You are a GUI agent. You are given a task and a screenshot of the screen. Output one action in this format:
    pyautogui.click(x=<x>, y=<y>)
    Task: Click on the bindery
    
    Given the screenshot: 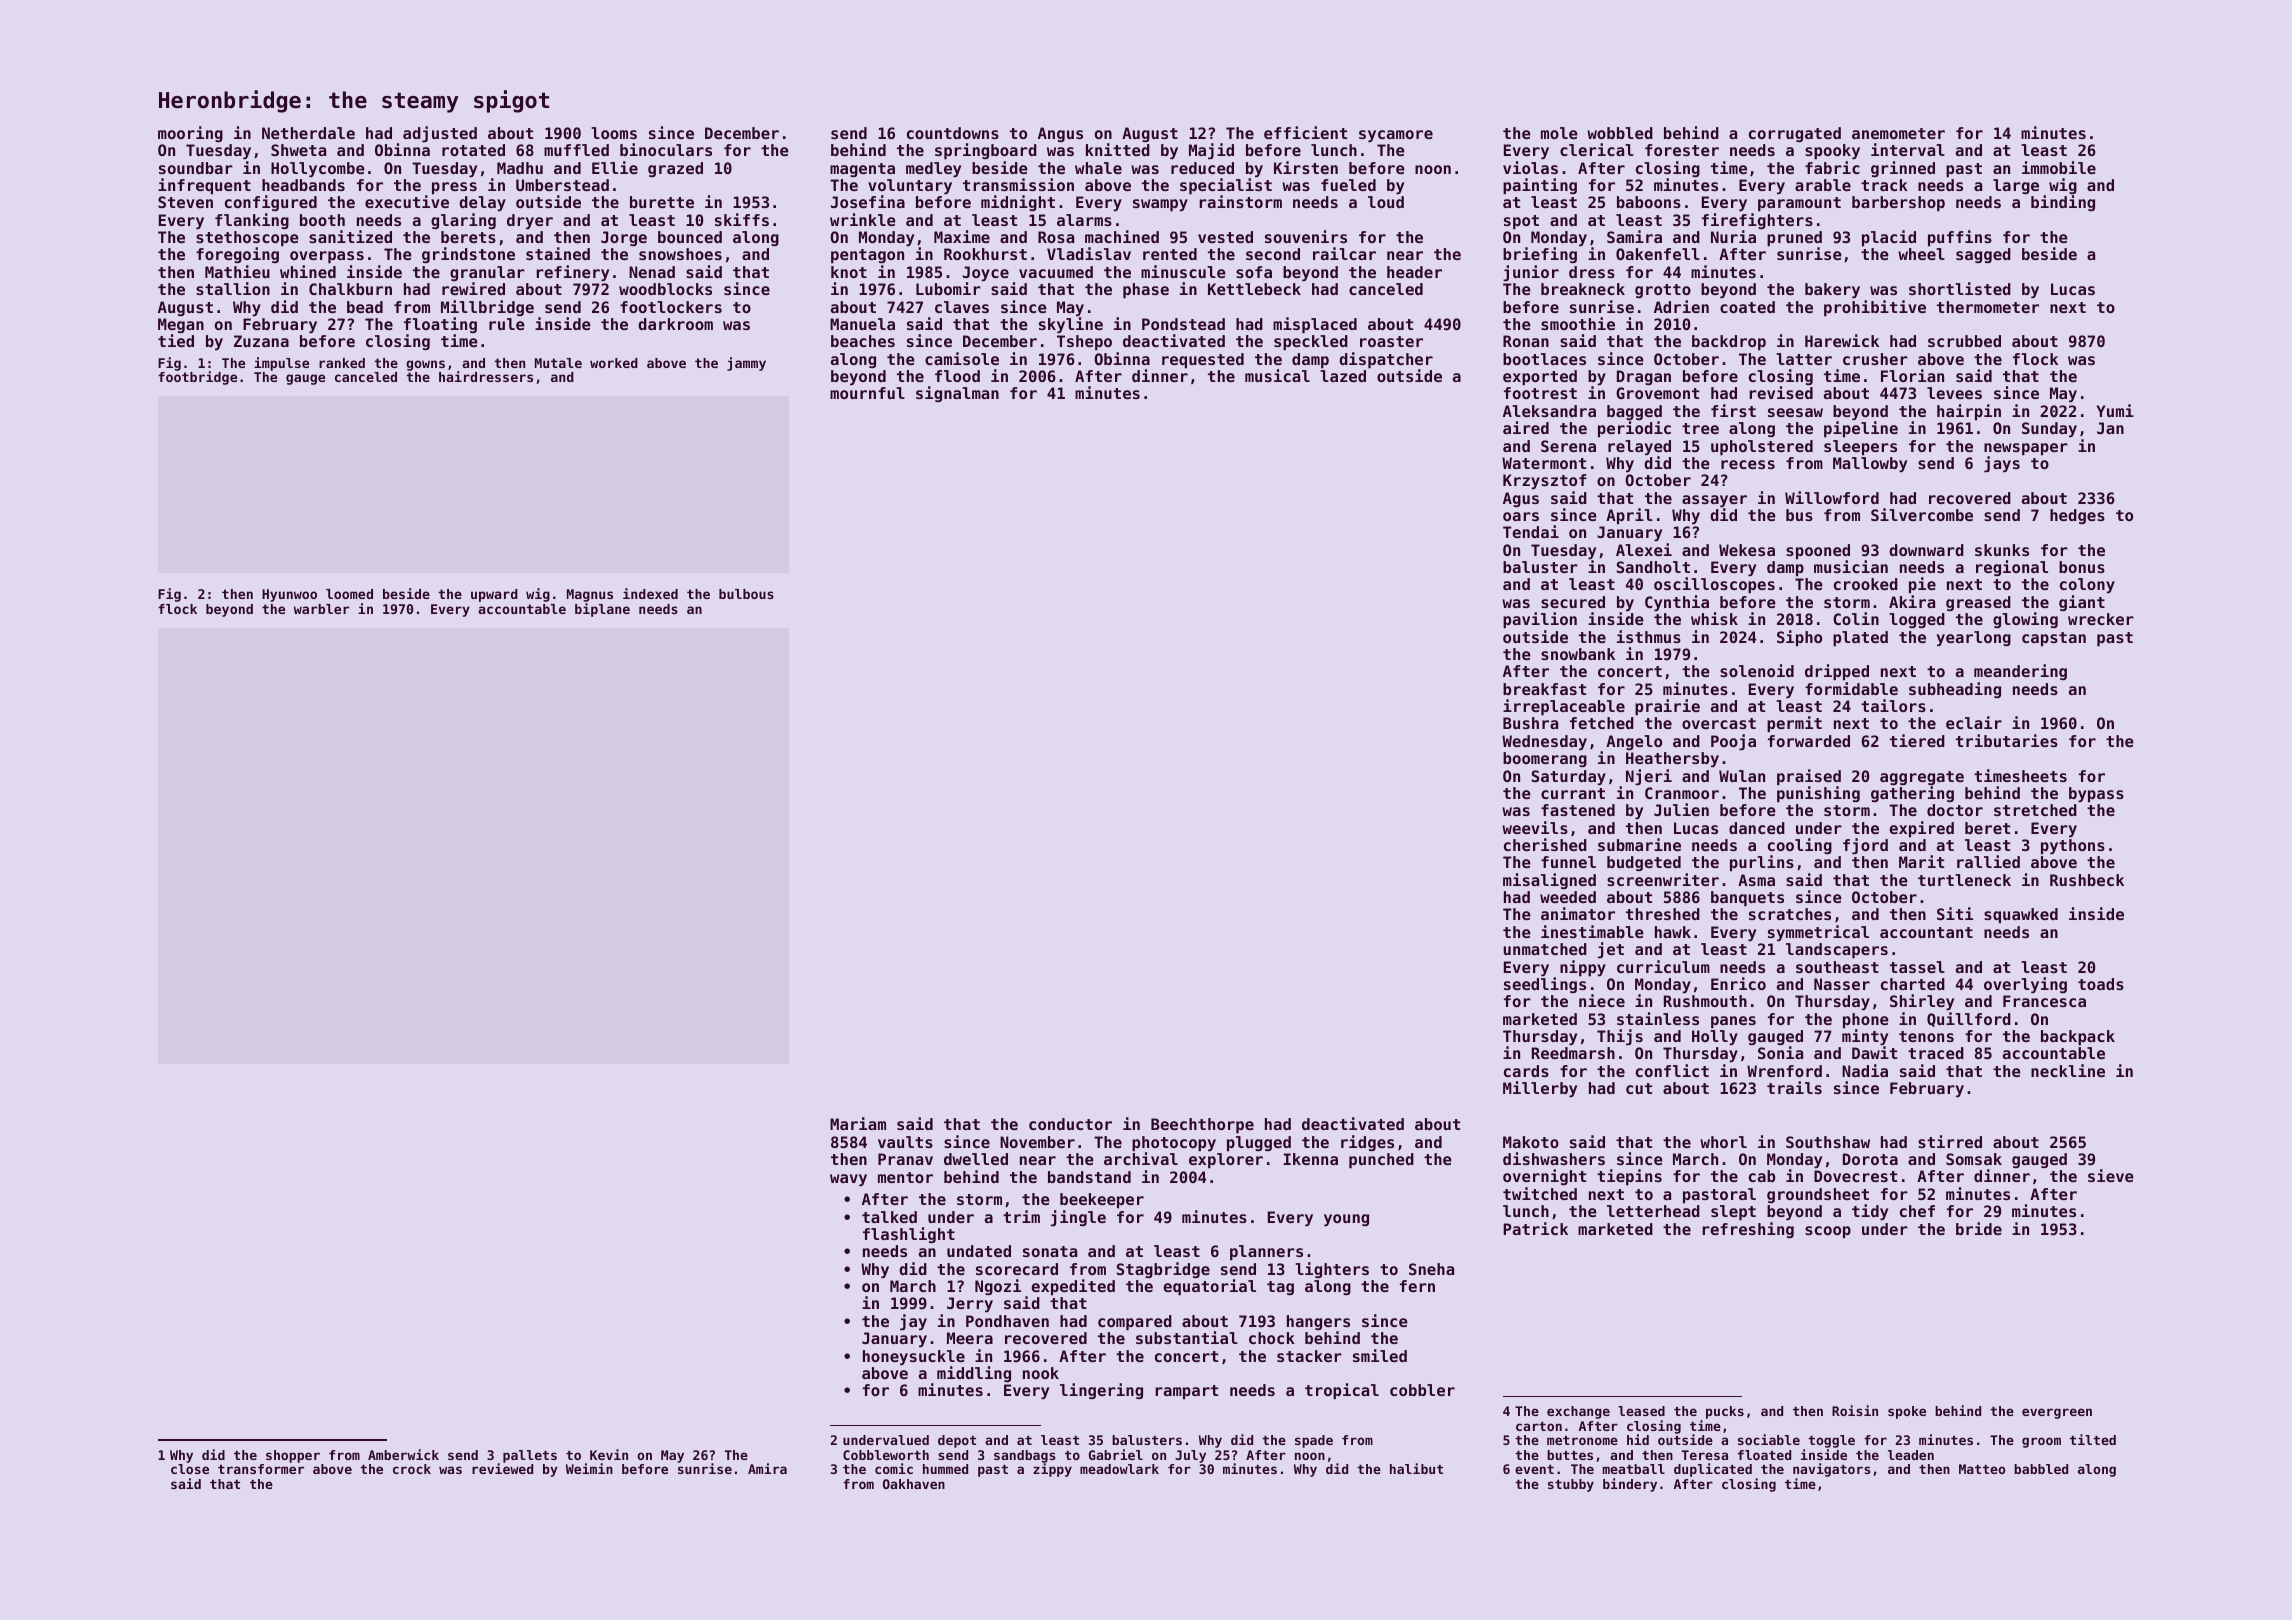 What is the action you would take?
    pyautogui.click(x=1630, y=1485)
